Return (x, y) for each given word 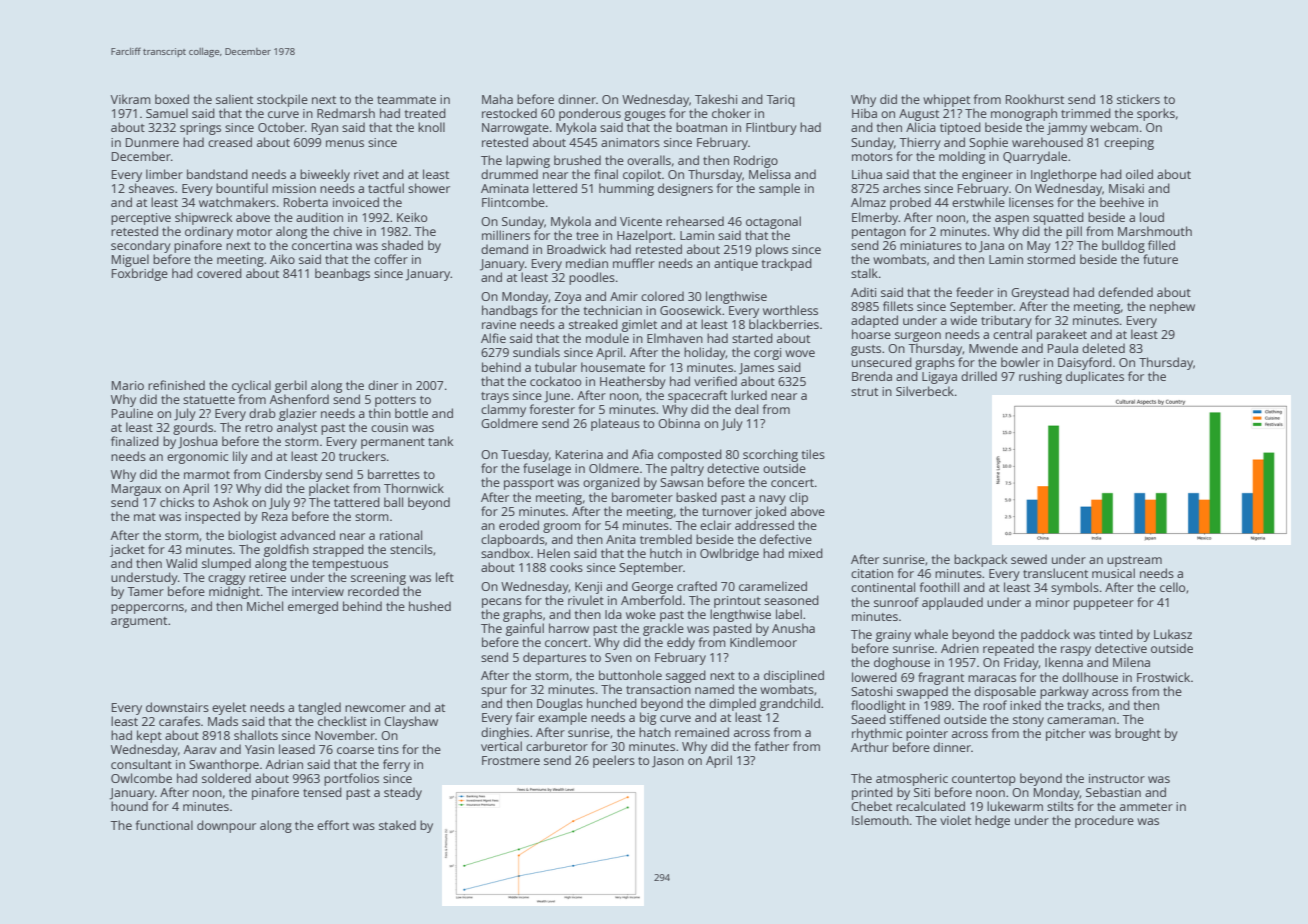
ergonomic (197, 458)
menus (345, 143)
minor (1053, 602)
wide (963, 320)
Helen (554, 553)
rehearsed (695, 221)
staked (397, 825)
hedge (992, 821)
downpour (226, 826)
